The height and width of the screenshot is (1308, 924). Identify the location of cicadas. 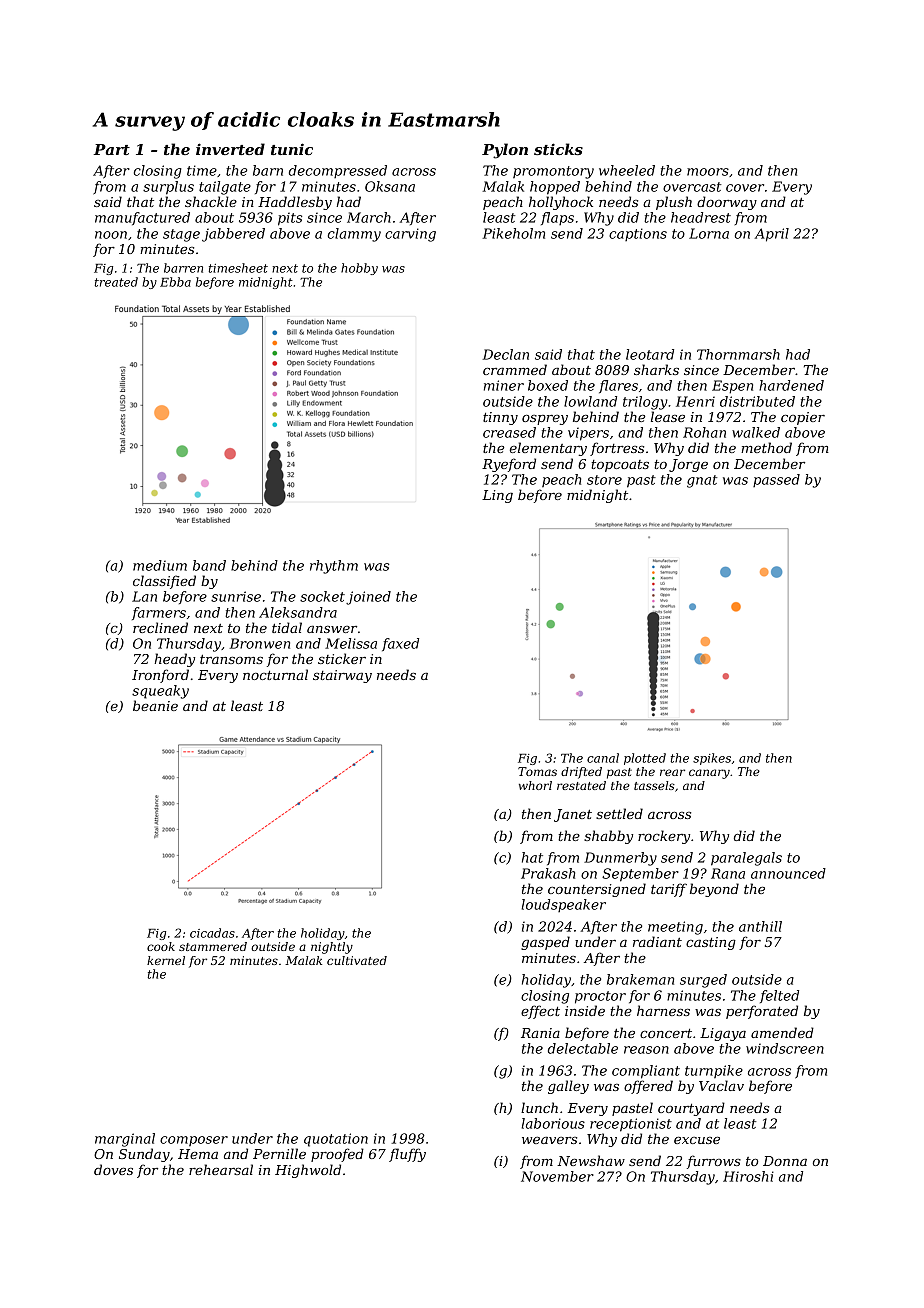
(212, 933).
